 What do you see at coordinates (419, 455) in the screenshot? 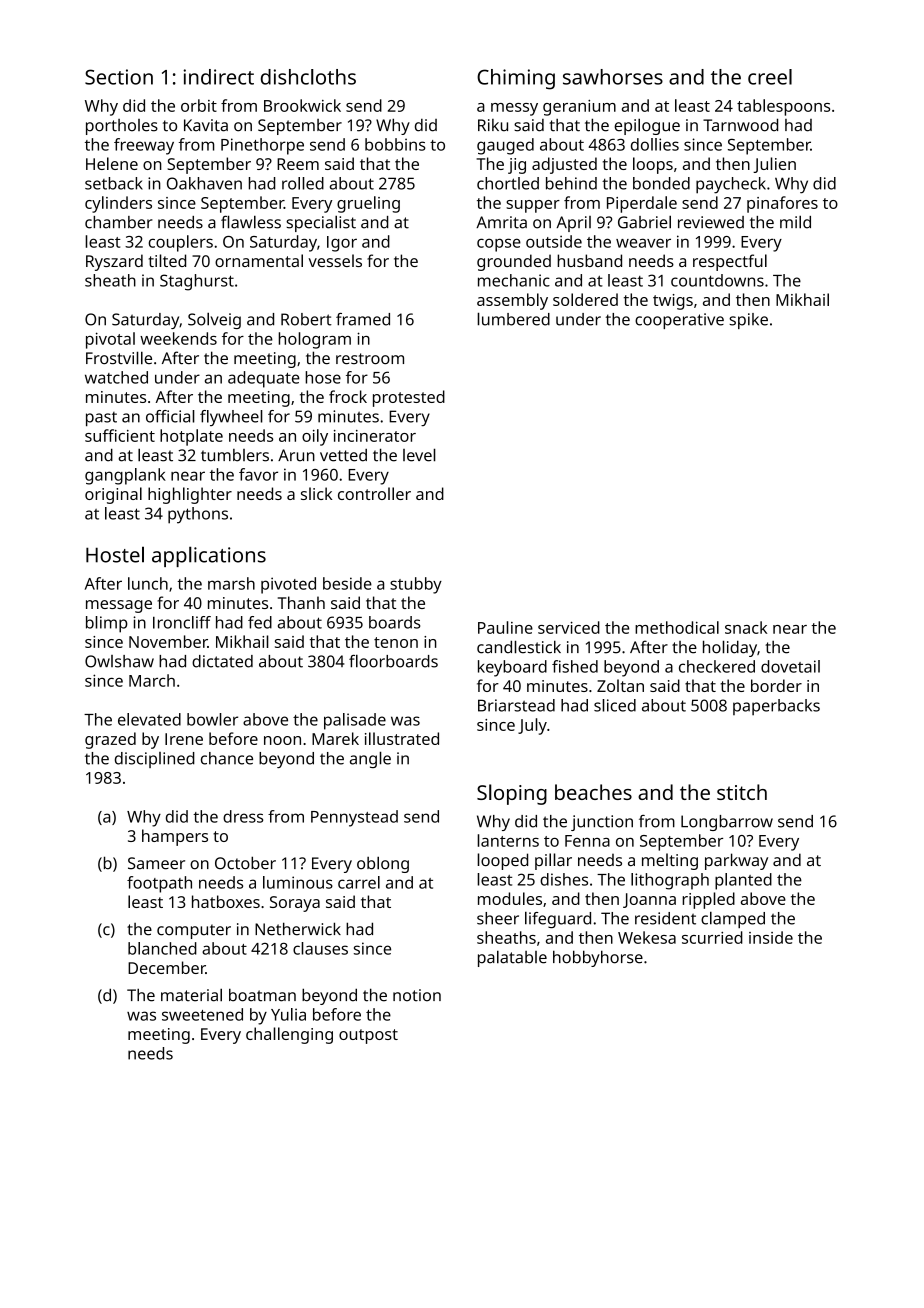
I see `level` at bounding box center [419, 455].
